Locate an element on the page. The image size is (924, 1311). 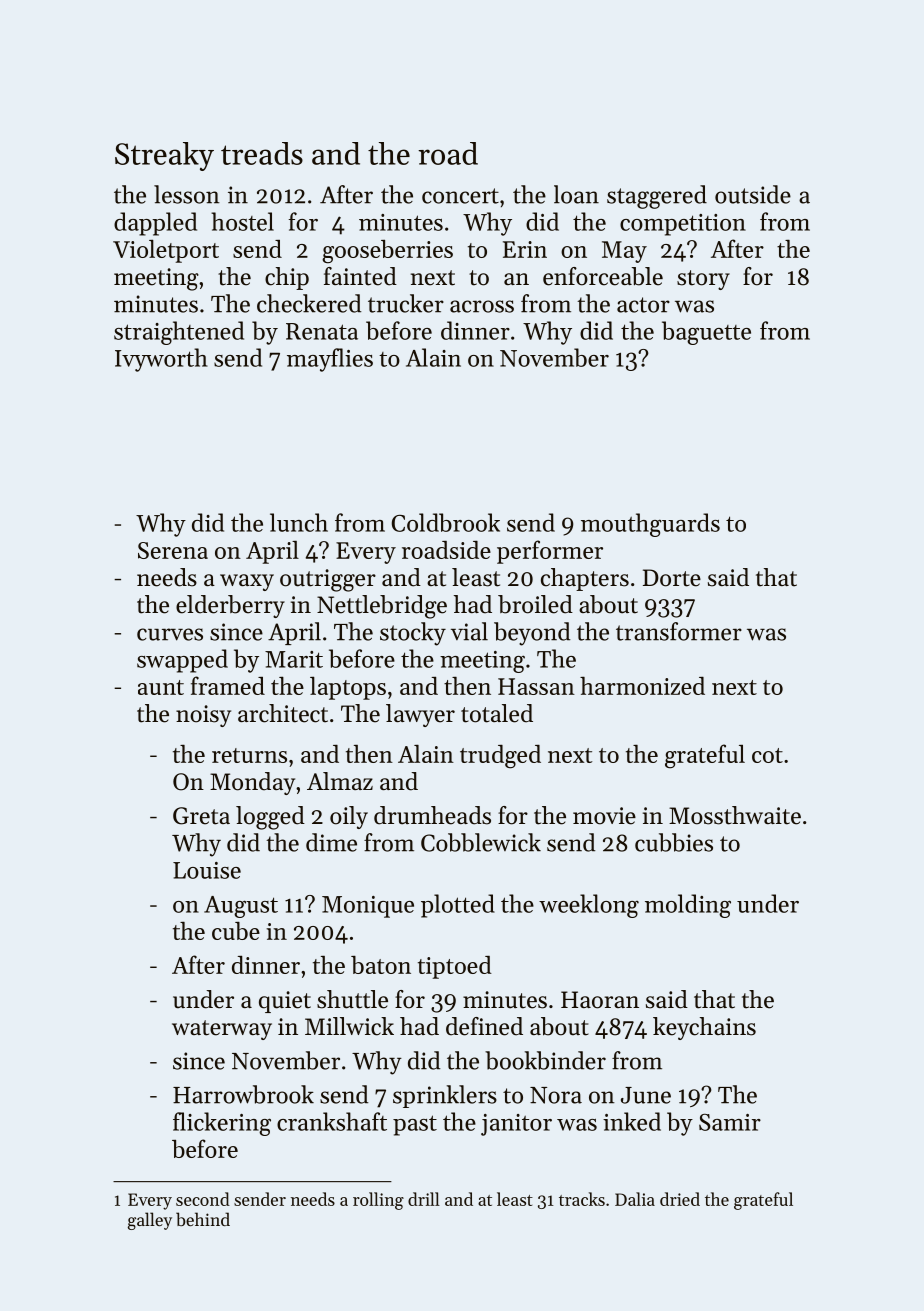
treads is located at coordinates (262, 153).
